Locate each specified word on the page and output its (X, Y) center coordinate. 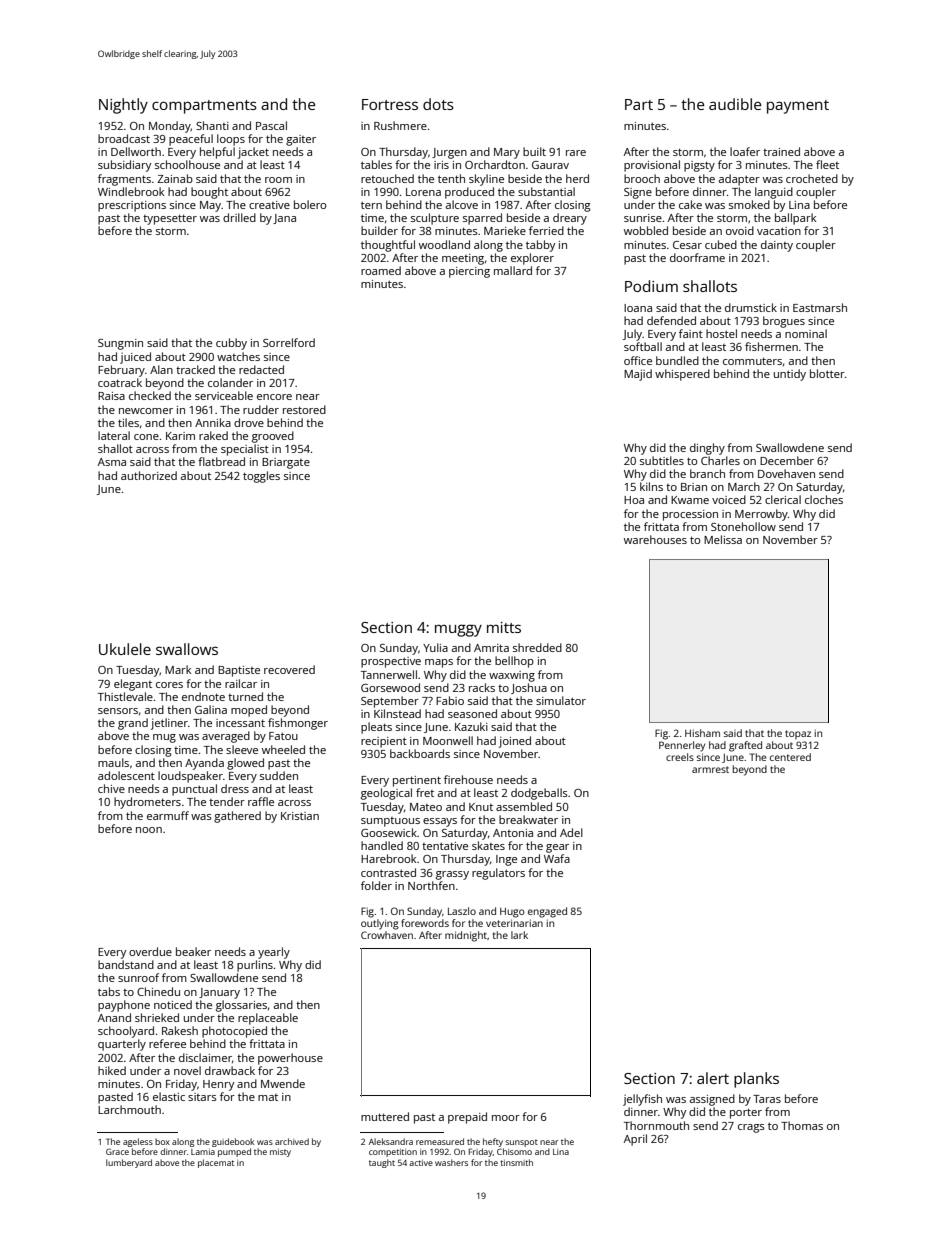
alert (713, 1078)
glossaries (241, 1006)
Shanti (212, 125)
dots (438, 104)
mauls (113, 762)
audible (735, 104)
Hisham (702, 733)
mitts (504, 627)
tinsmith (516, 1162)
